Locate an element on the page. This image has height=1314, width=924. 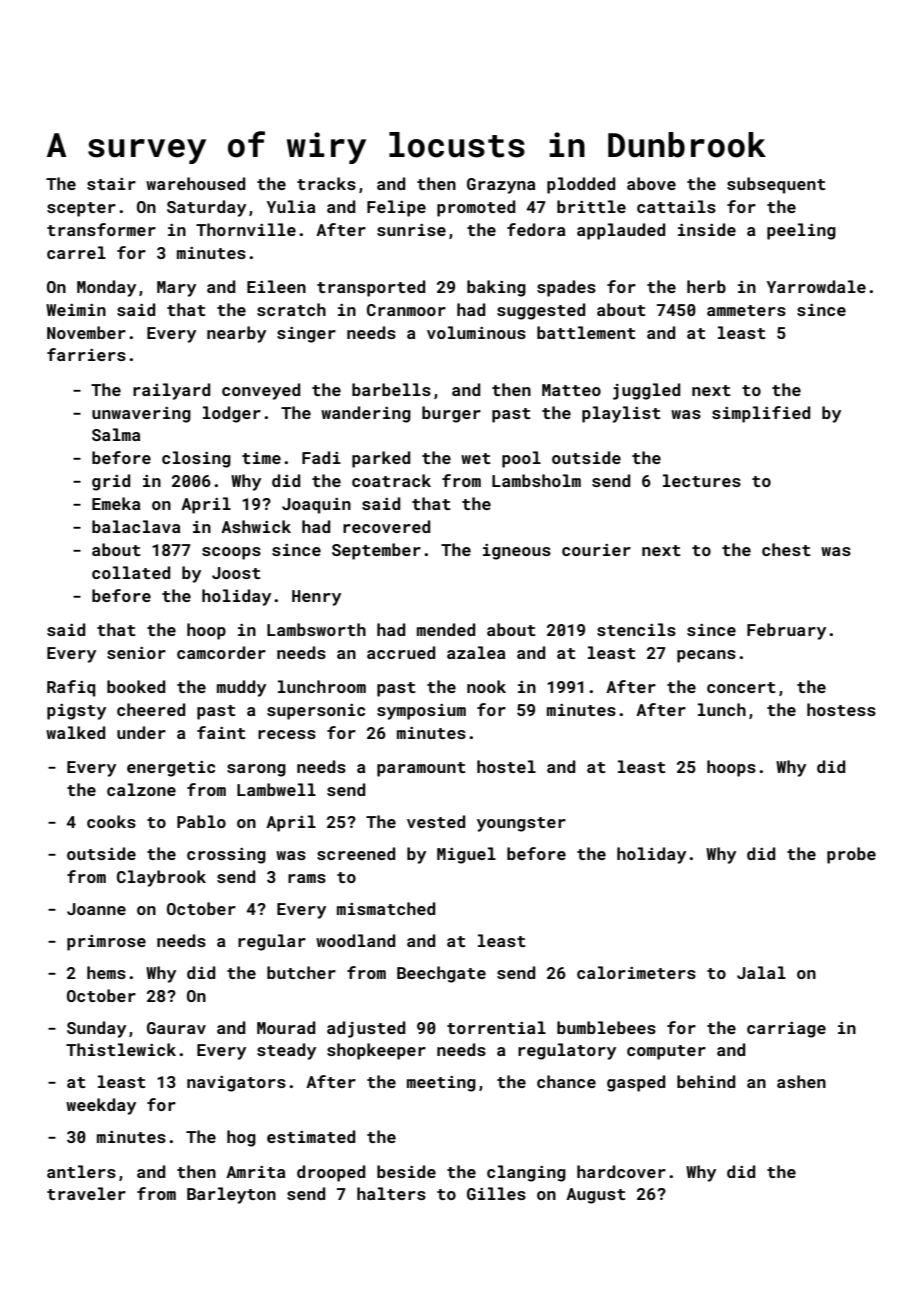
hardcover is located at coordinates (621, 1171).
